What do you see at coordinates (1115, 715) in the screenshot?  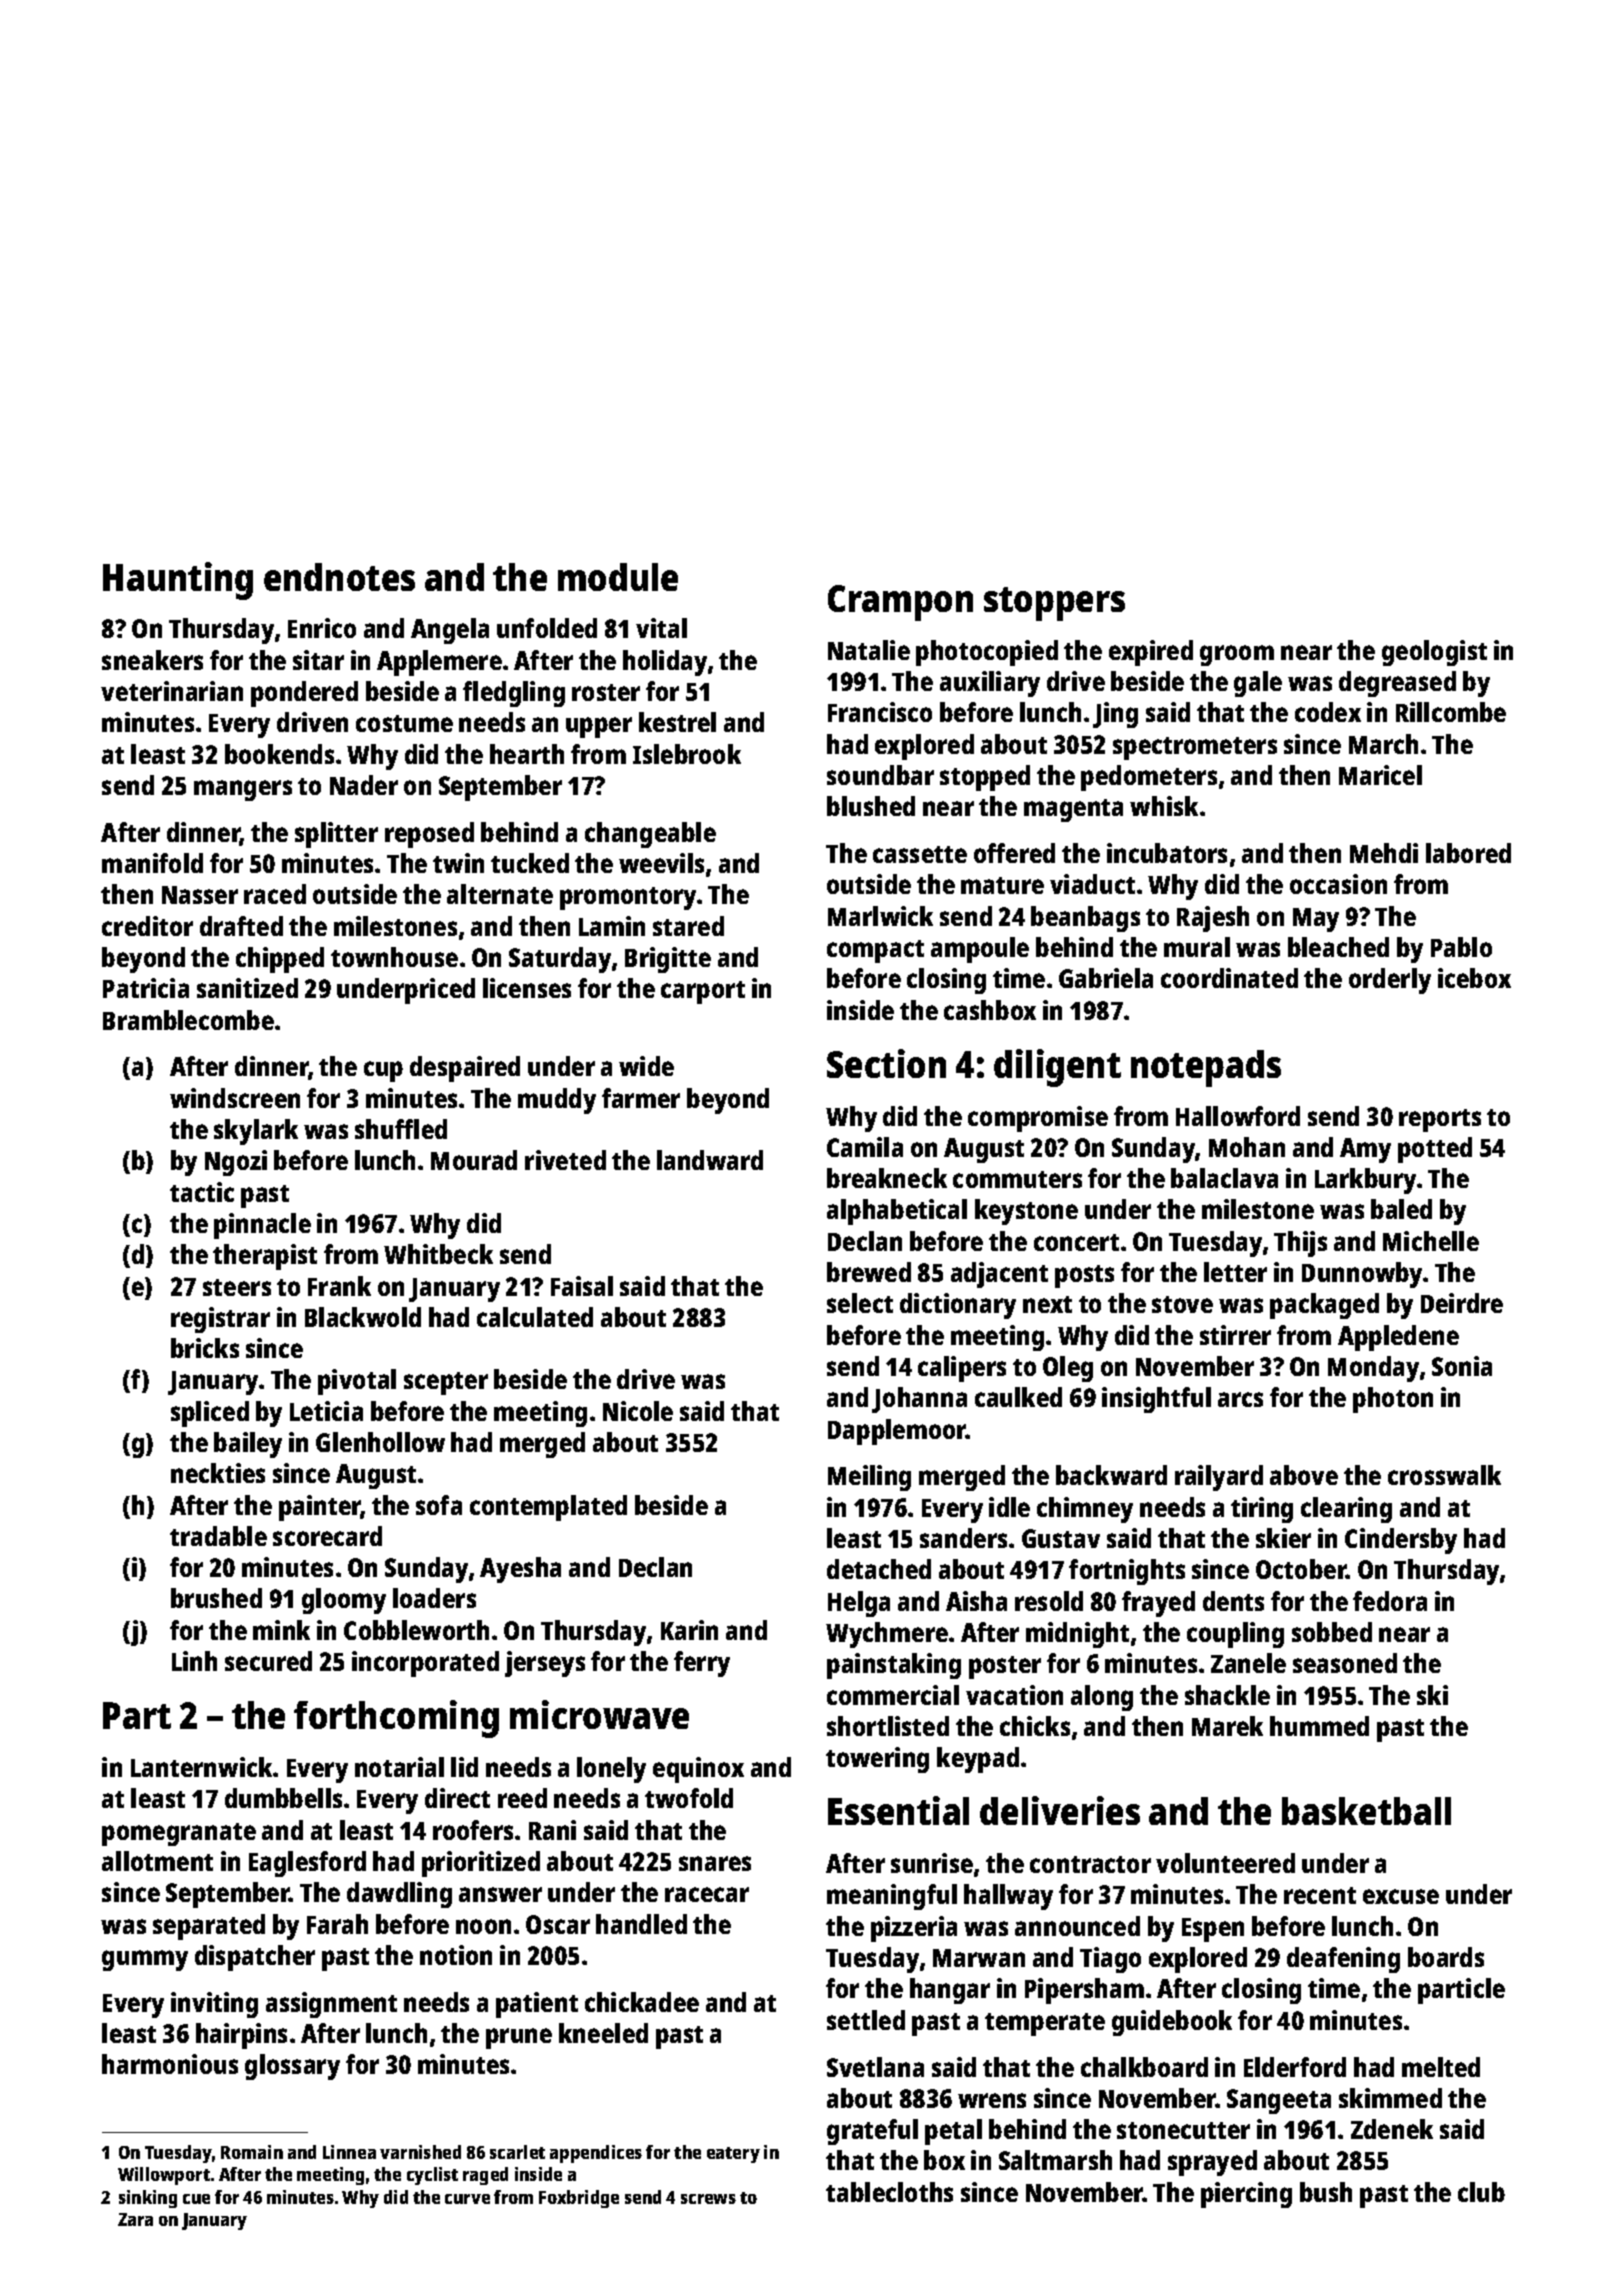 I see `Jing` at bounding box center [1115, 715].
